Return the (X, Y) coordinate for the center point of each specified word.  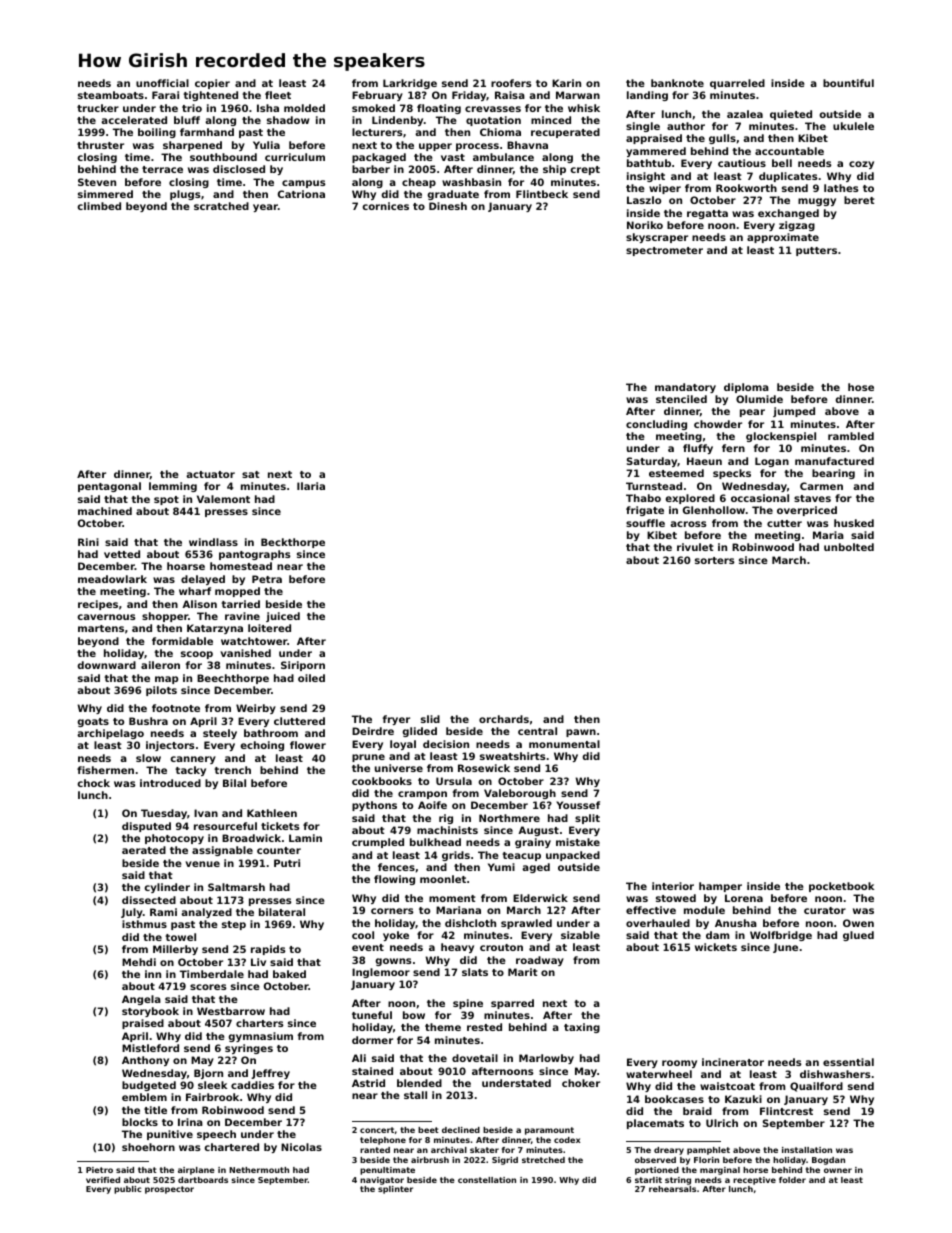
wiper (665, 189)
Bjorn (208, 1074)
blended (419, 1083)
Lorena (744, 898)
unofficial (162, 83)
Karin (566, 83)
